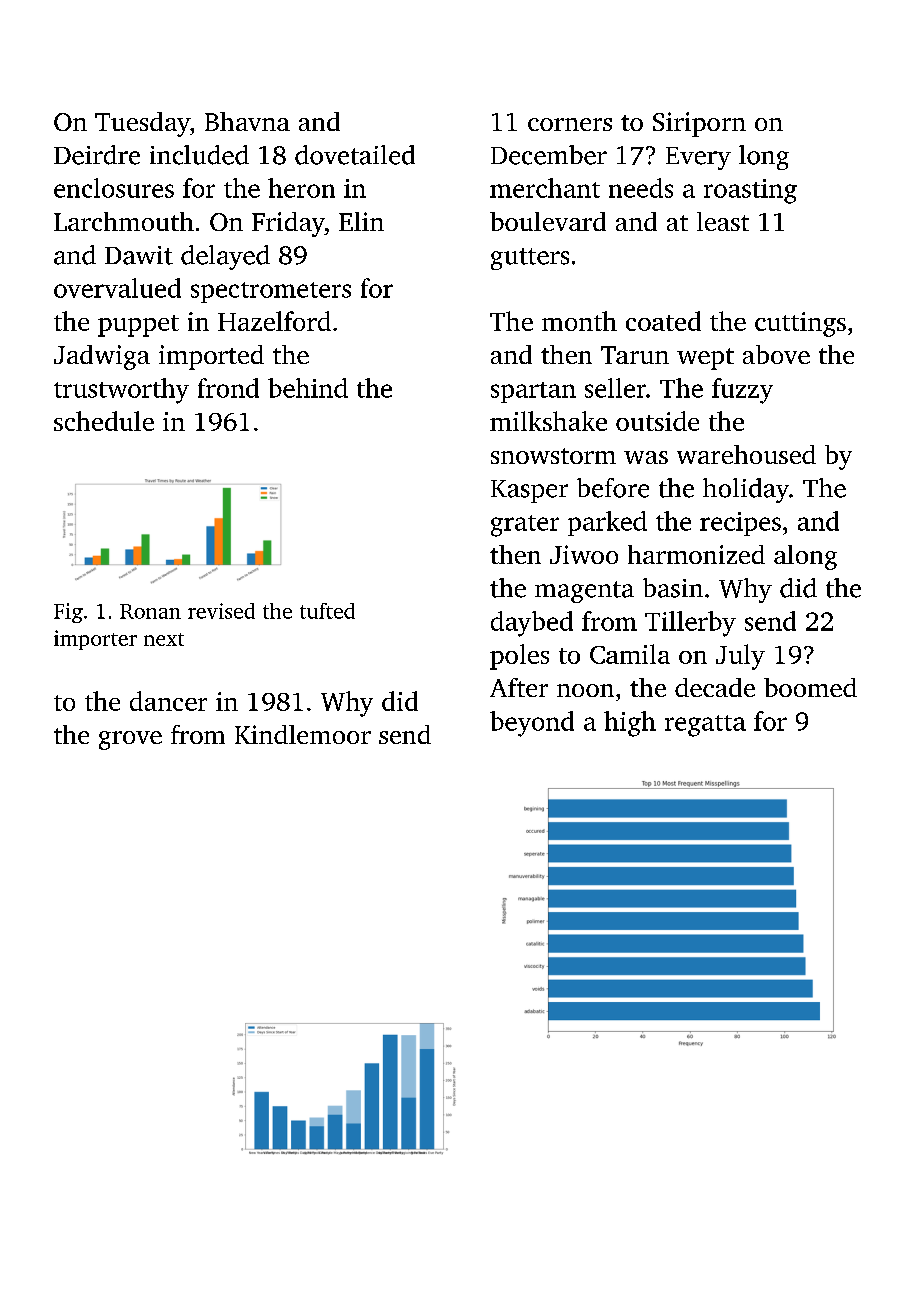 Image resolution: width=924 pixels, height=1311 pixels. I want to click on seller, so click(615, 388).
